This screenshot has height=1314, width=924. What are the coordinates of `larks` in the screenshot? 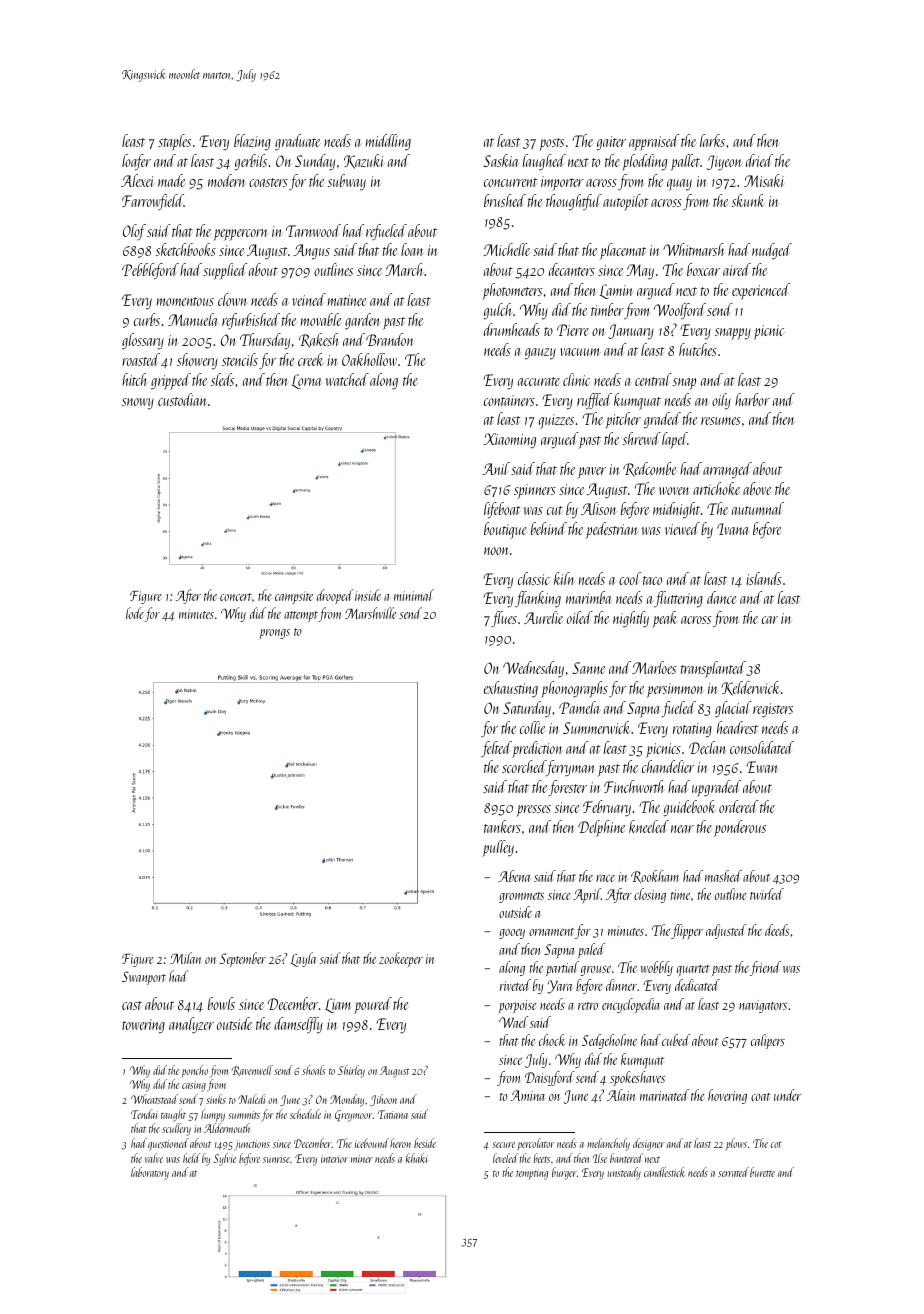 It's located at (712, 140).
